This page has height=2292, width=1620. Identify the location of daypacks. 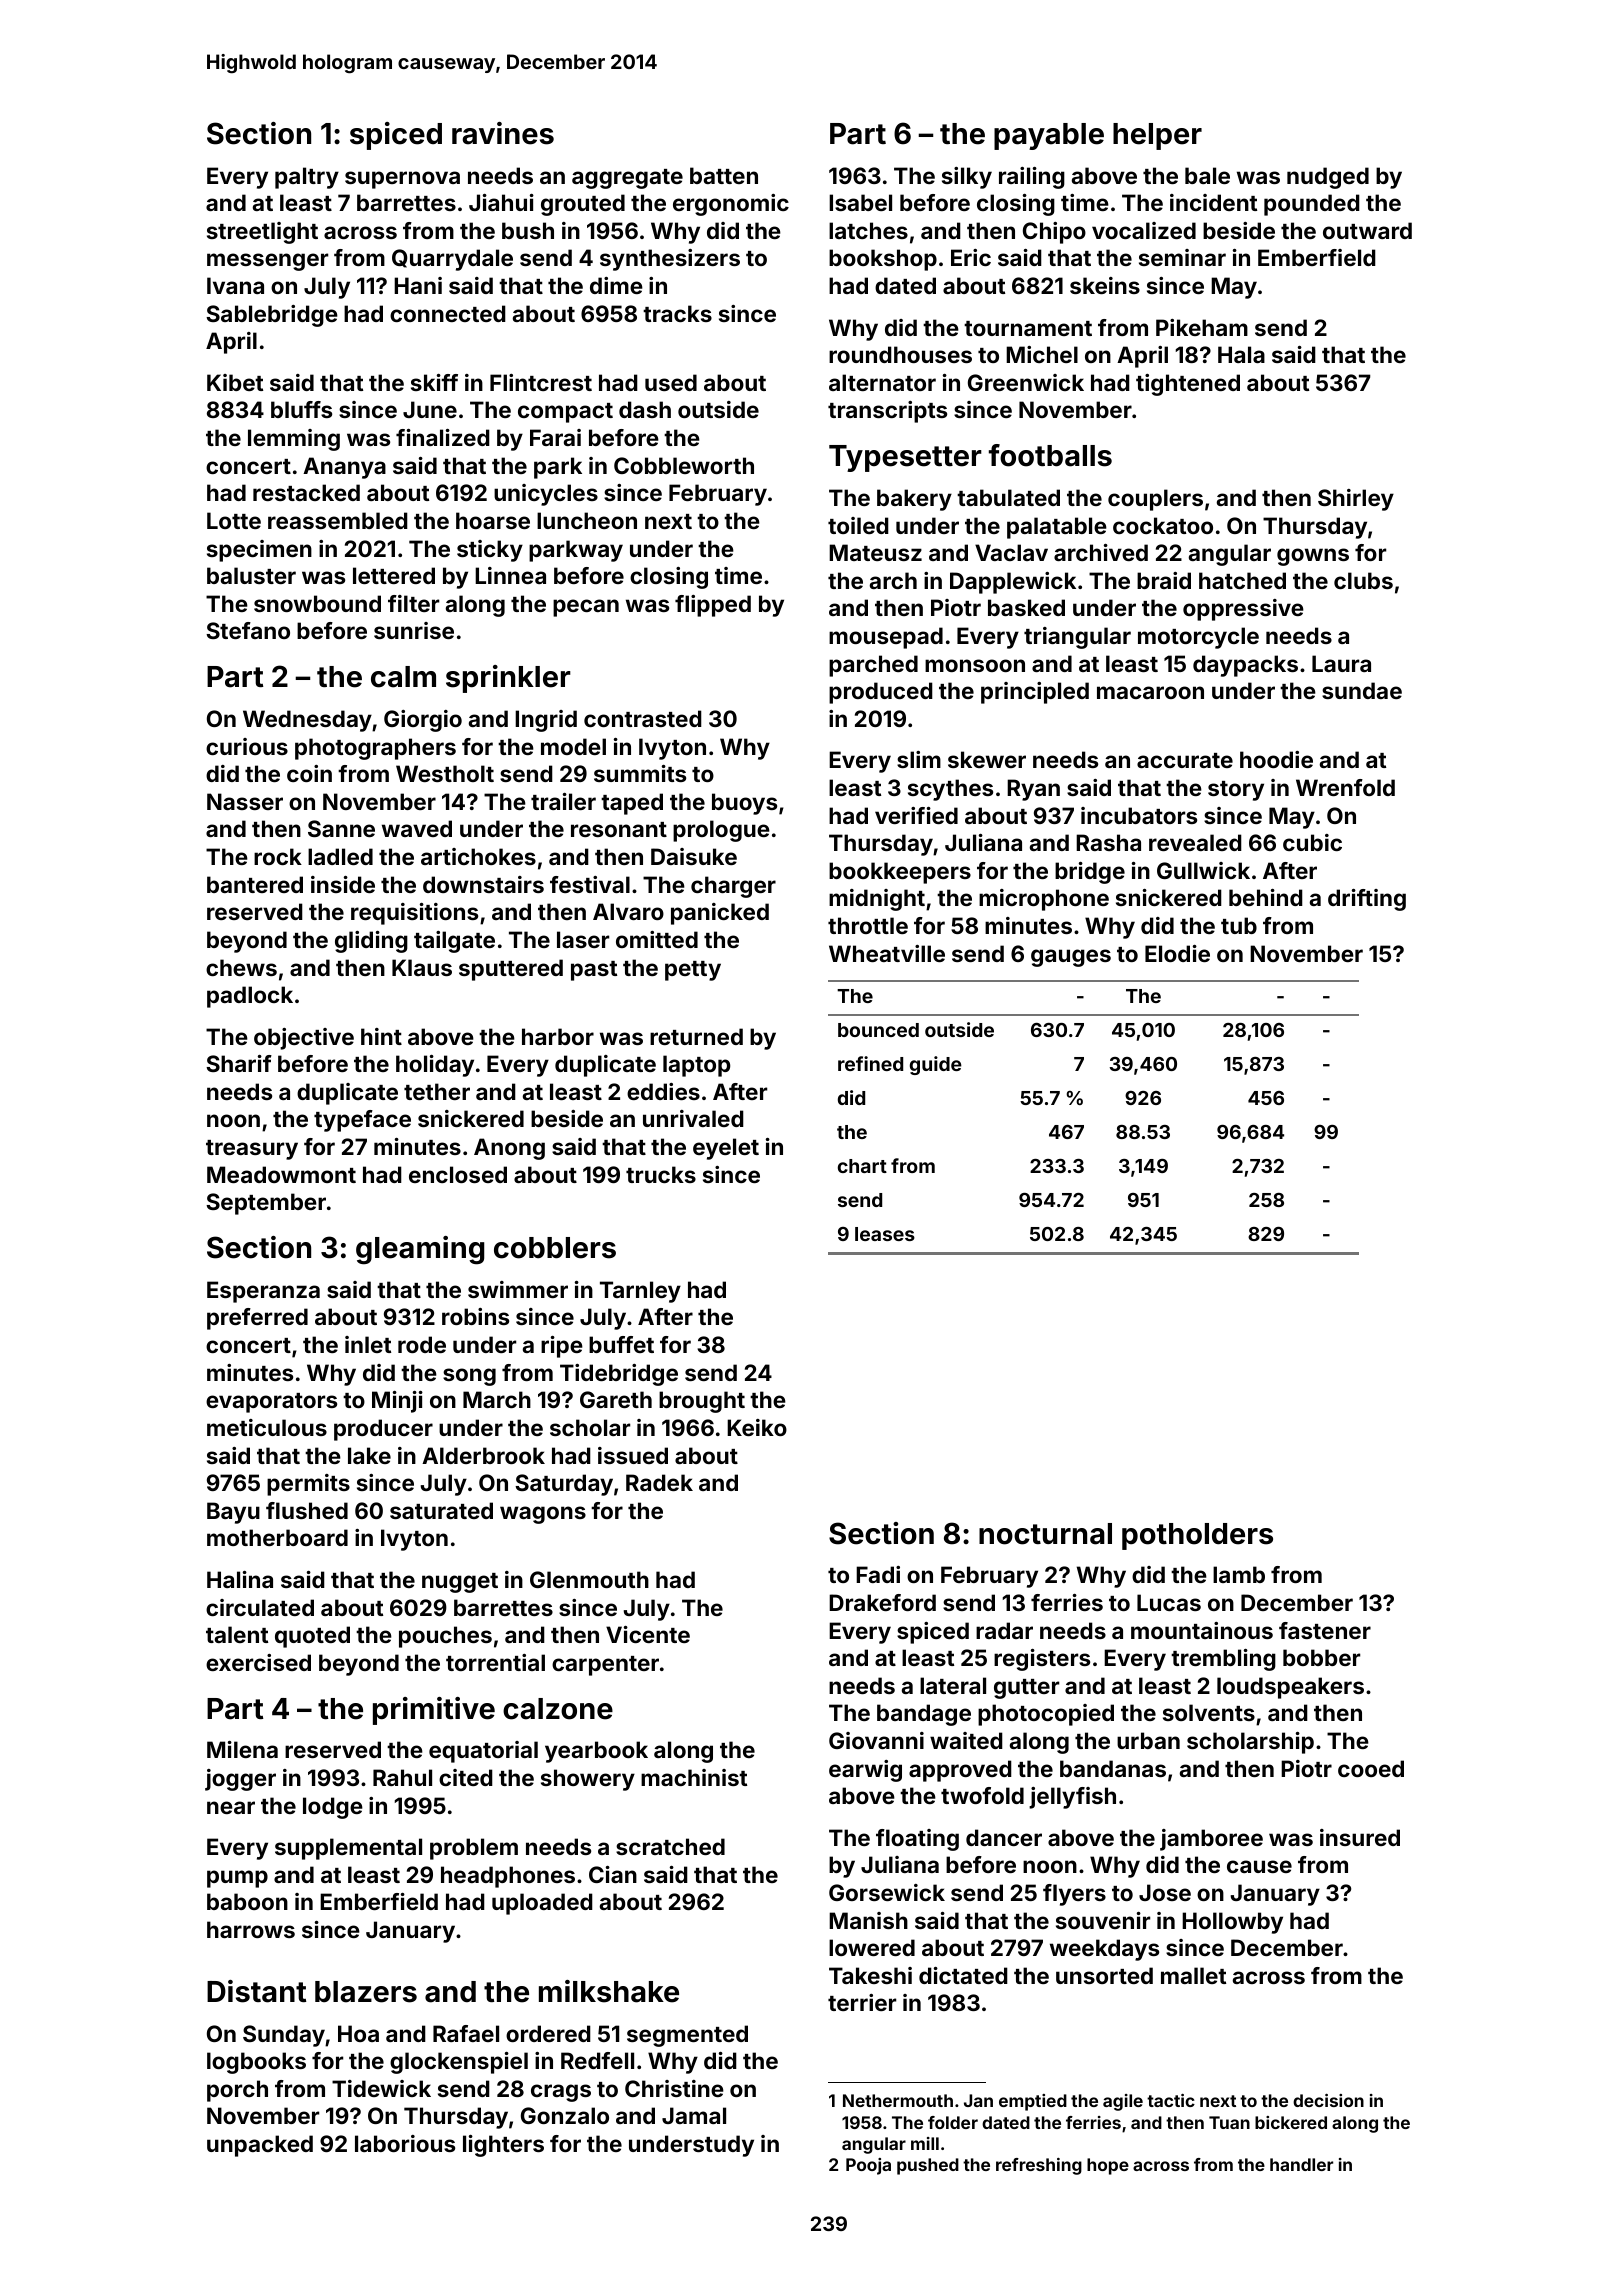
(1245, 666).
